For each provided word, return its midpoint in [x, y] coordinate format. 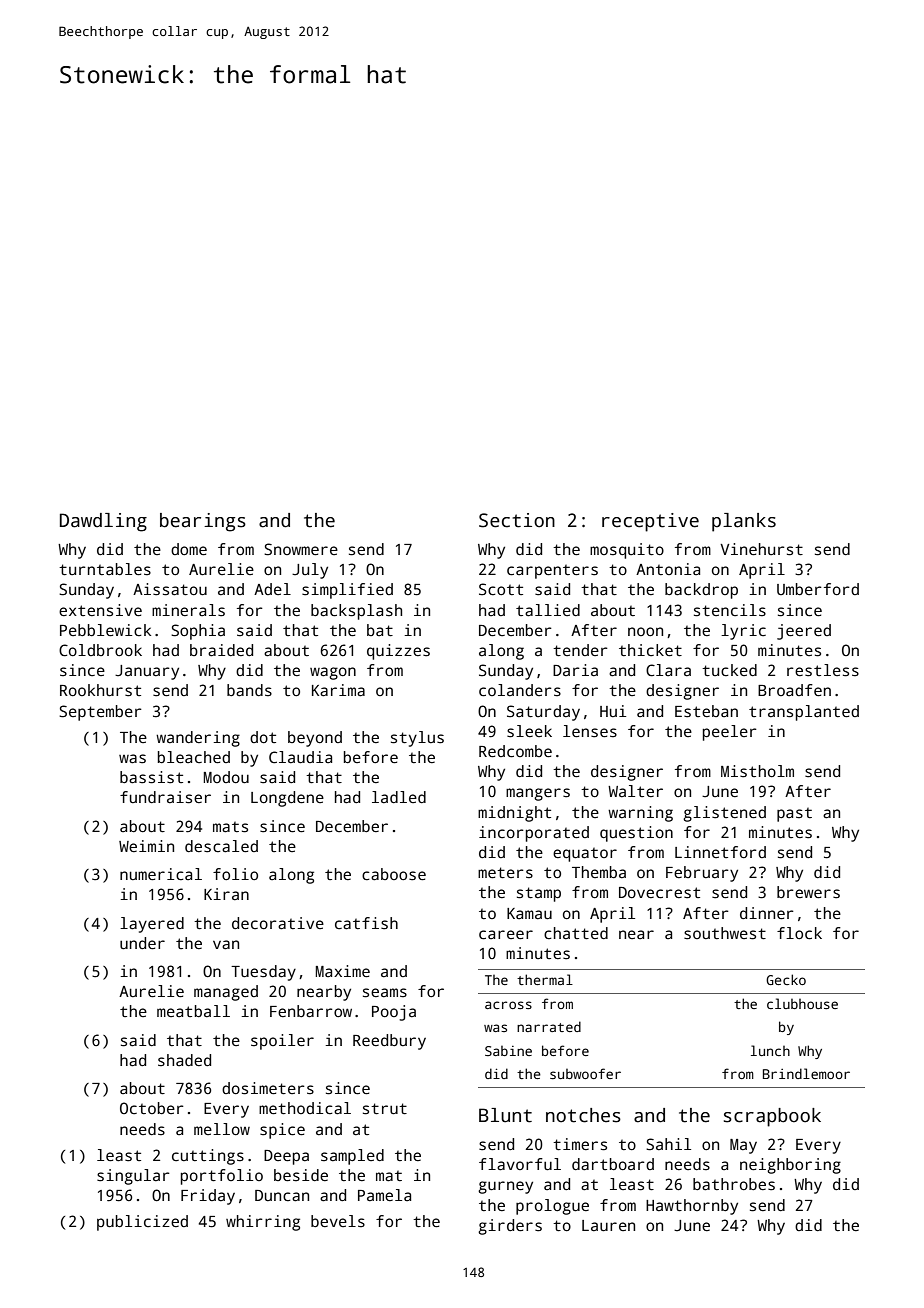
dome [189, 549]
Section [517, 520]
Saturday [543, 713]
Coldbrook [100, 650]
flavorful [520, 1164]
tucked [729, 670]
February [702, 874]
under [142, 943]
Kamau [529, 914]
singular [133, 1177]
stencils [730, 610]
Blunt [505, 1115]
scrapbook [772, 1117]
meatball [193, 1011]
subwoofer [585, 1073]
